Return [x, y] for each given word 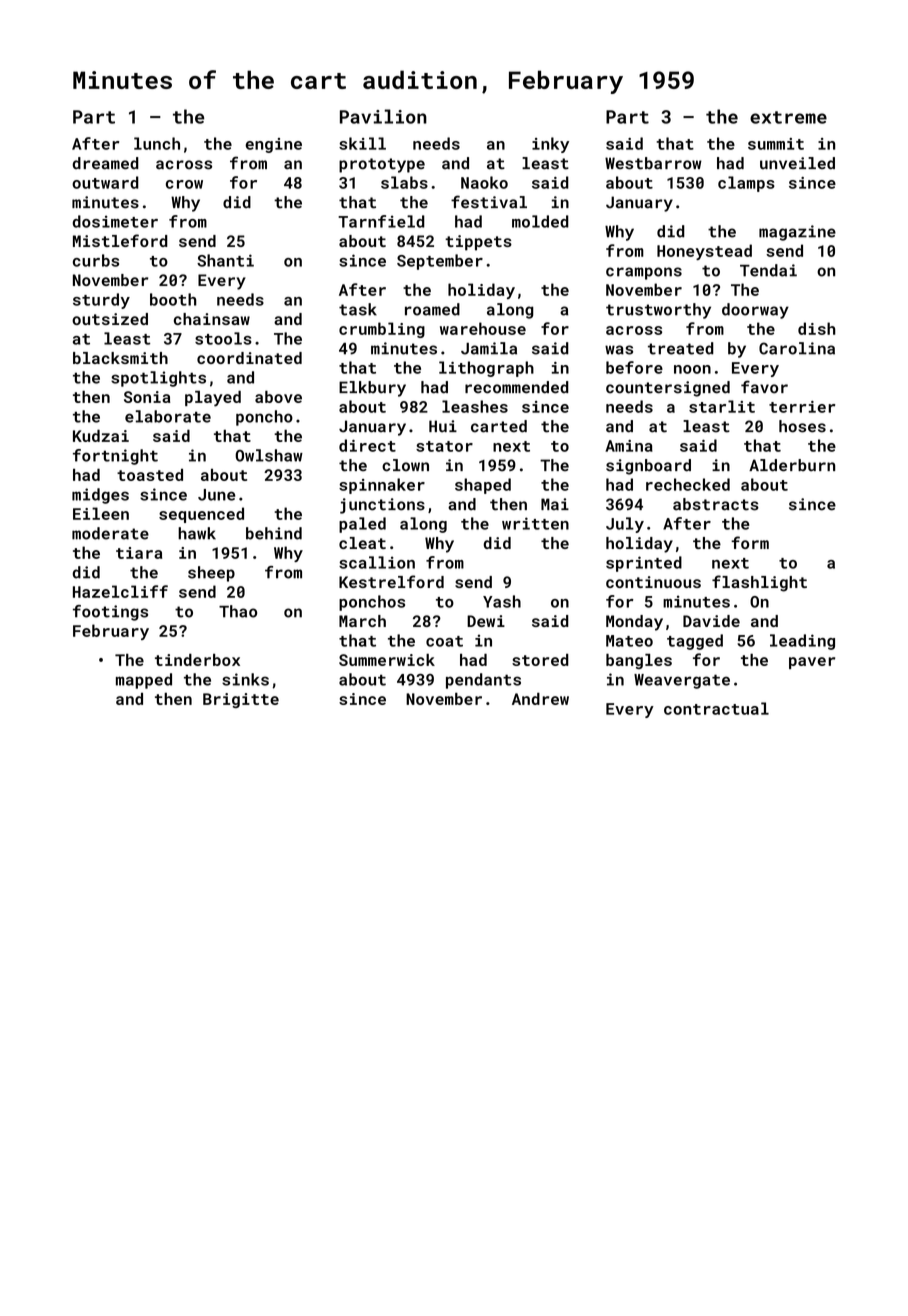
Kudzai [101, 435]
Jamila [489, 348]
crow [184, 184]
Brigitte [241, 700]
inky [550, 145]
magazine [797, 233]
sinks [245, 679]
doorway [755, 311]
